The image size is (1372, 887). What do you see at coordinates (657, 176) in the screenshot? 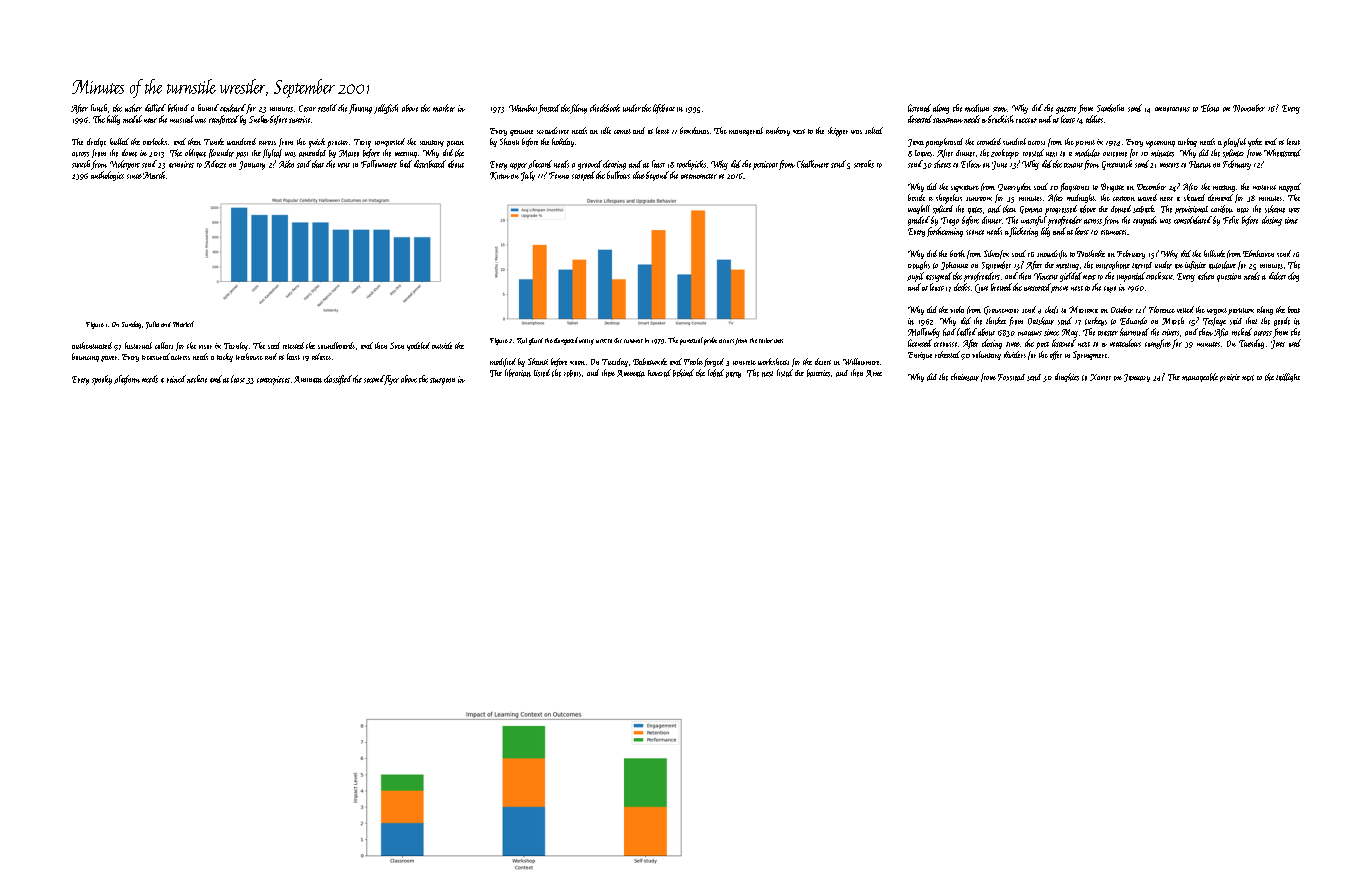
I see `beyond` at bounding box center [657, 176].
